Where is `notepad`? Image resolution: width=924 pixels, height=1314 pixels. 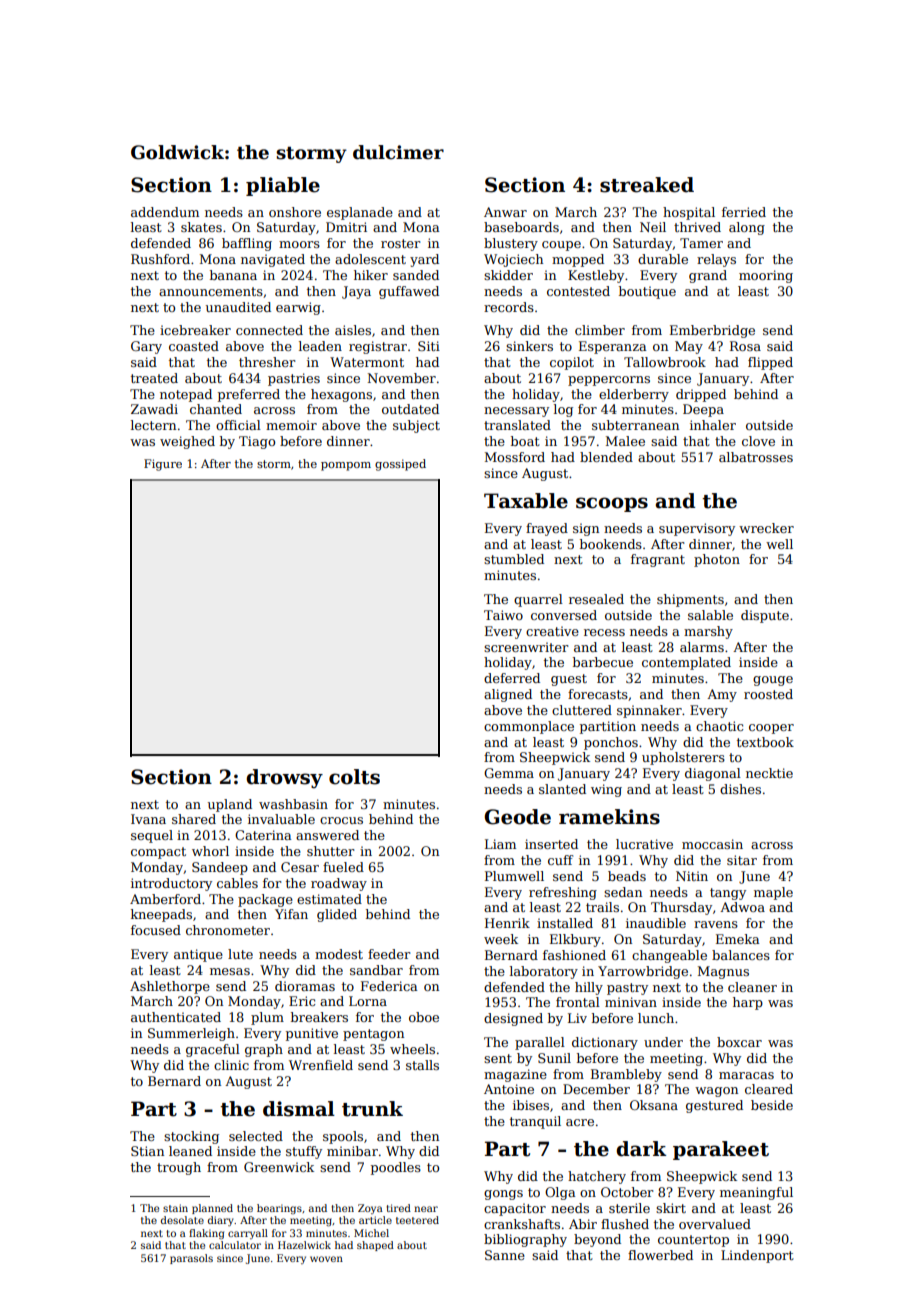
notepad is located at coordinates (186, 395).
